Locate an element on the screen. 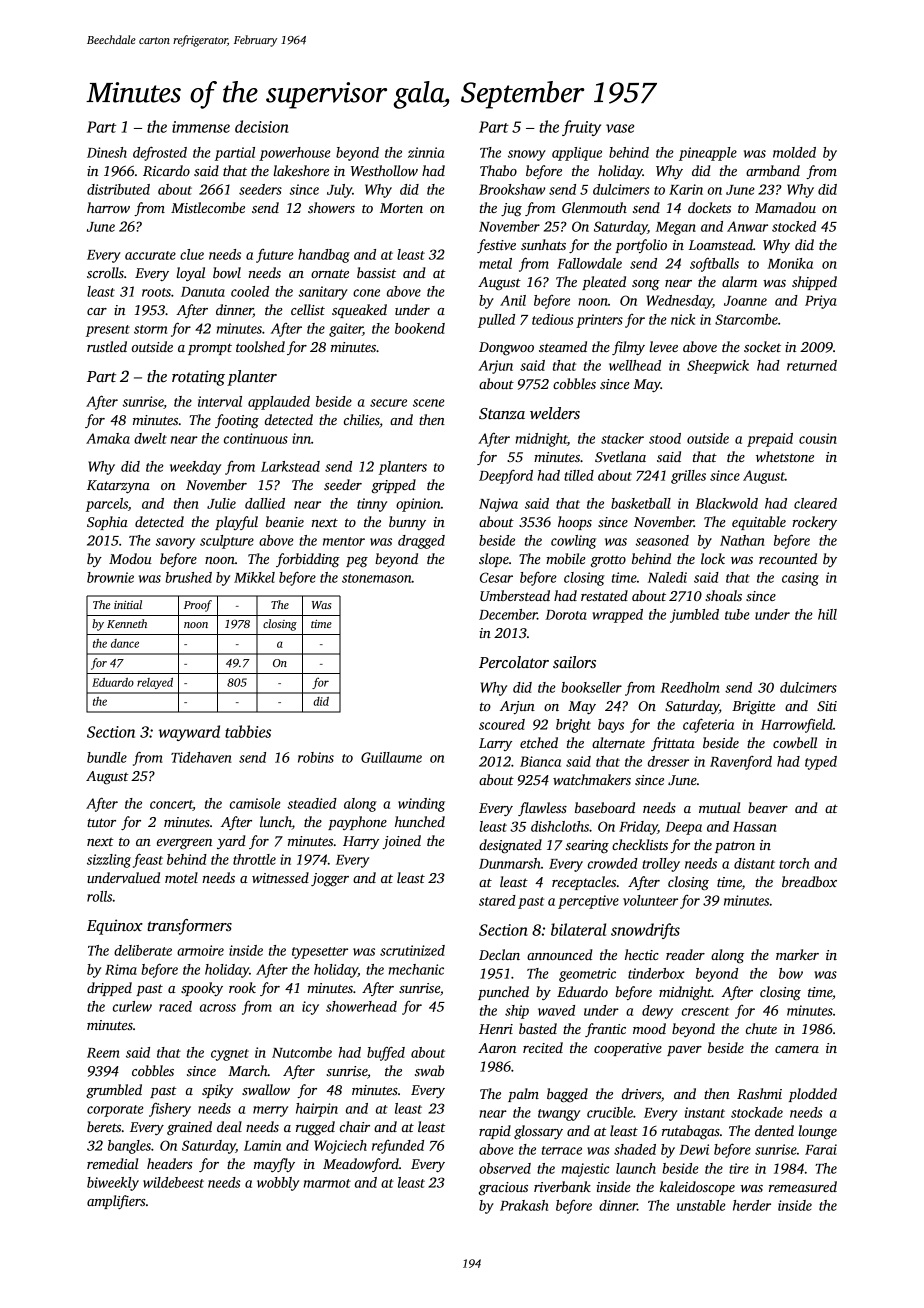  immense is located at coordinates (201, 127).
